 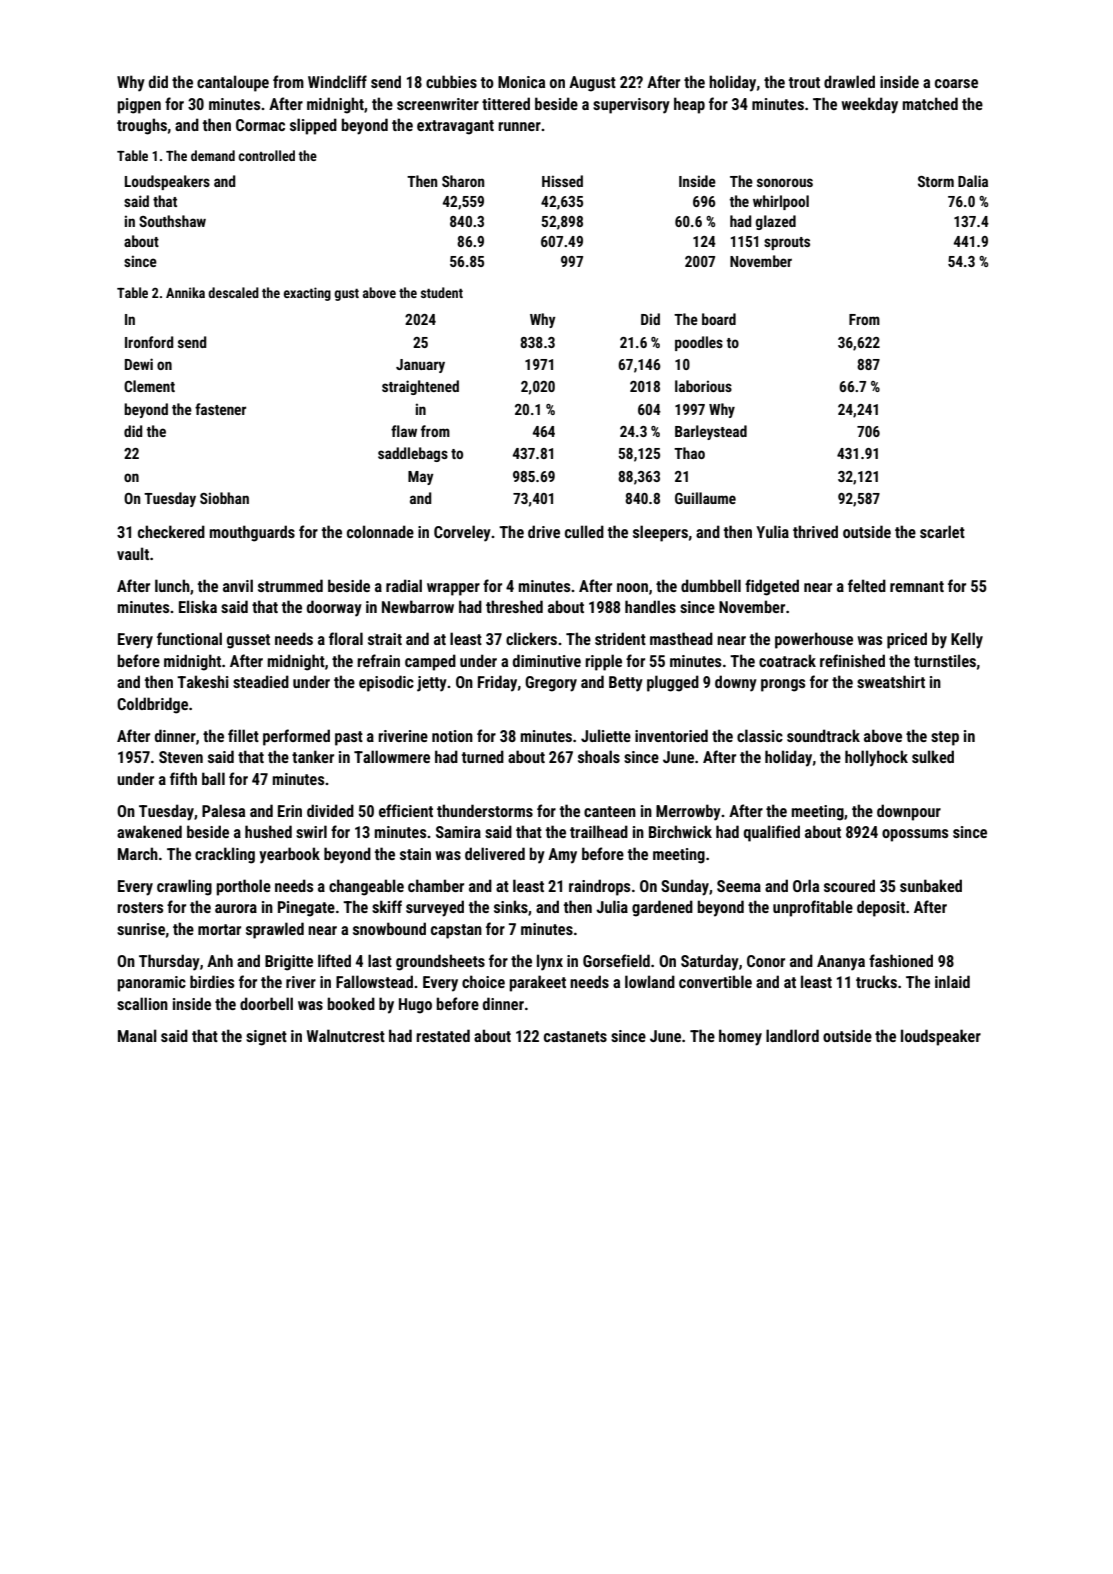 What do you see at coordinates (562, 181) in the screenshot?
I see `Hissed` at bounding box center [562, 181].
